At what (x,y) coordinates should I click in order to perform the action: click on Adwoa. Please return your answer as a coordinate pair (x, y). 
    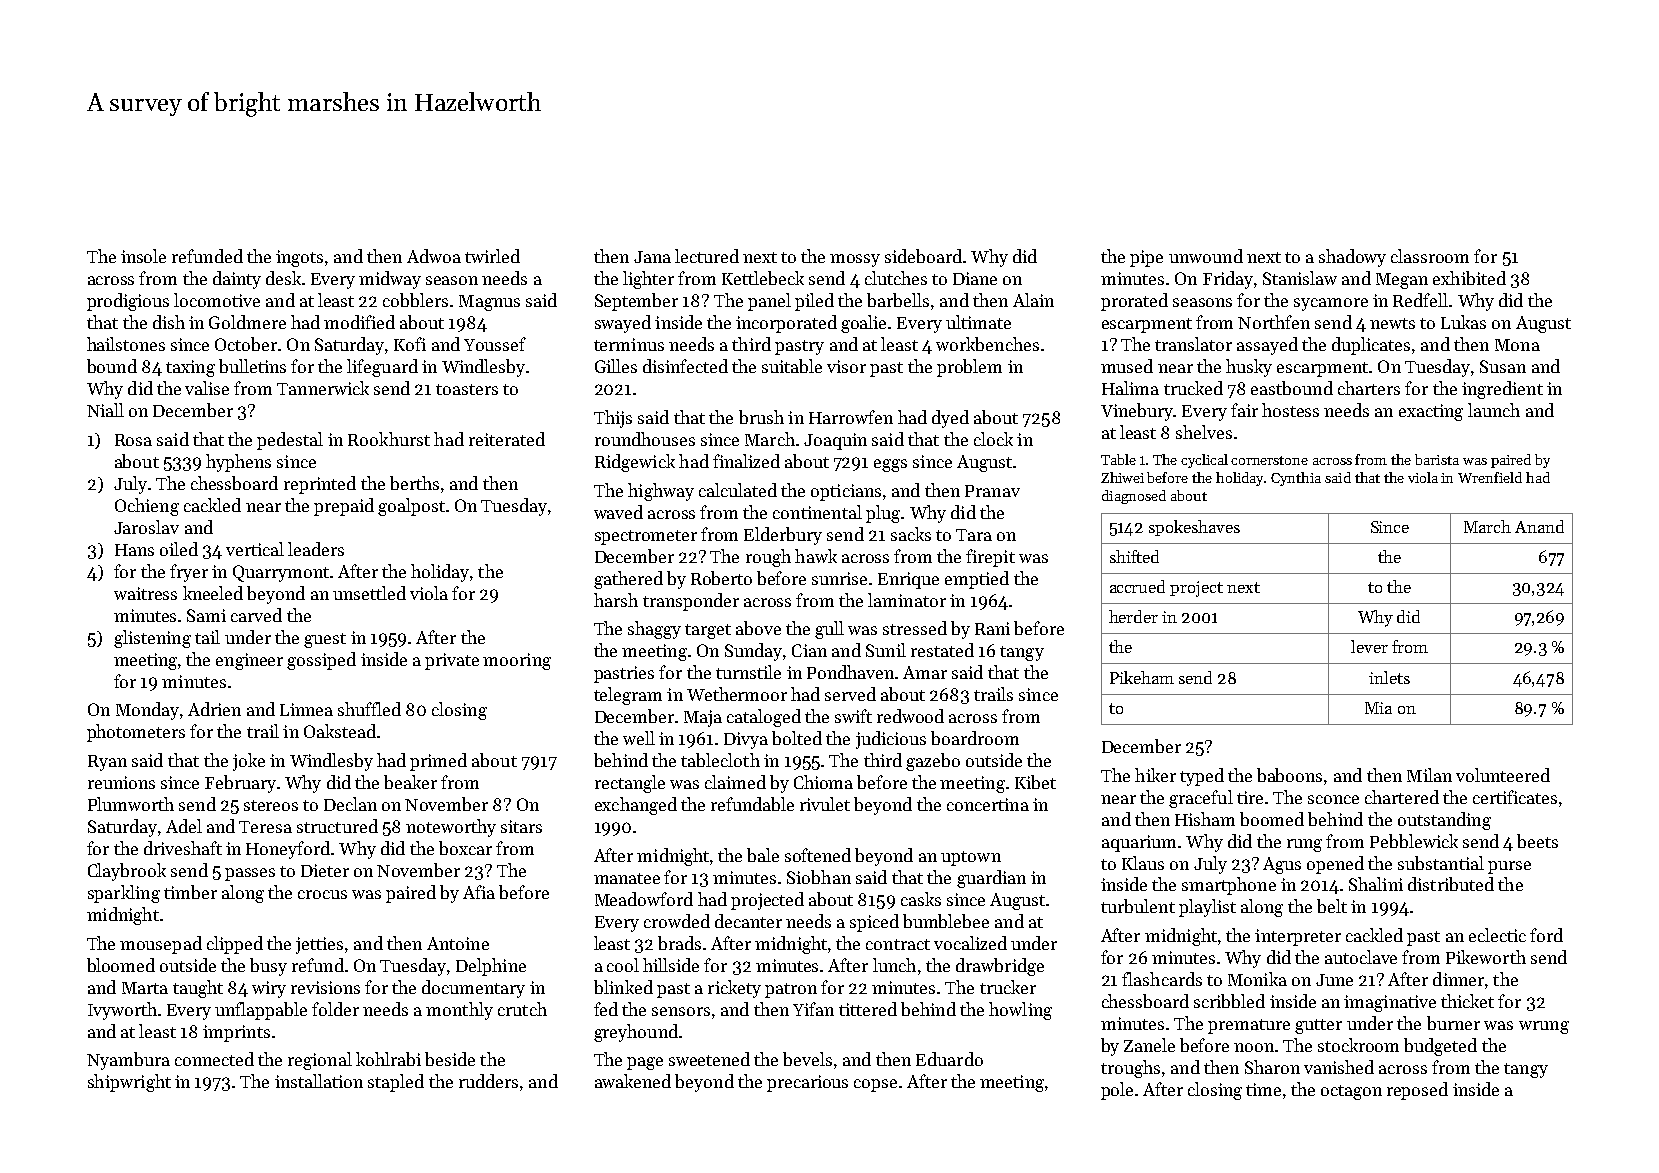
    Looking at the image, I should click on (434, 256).
